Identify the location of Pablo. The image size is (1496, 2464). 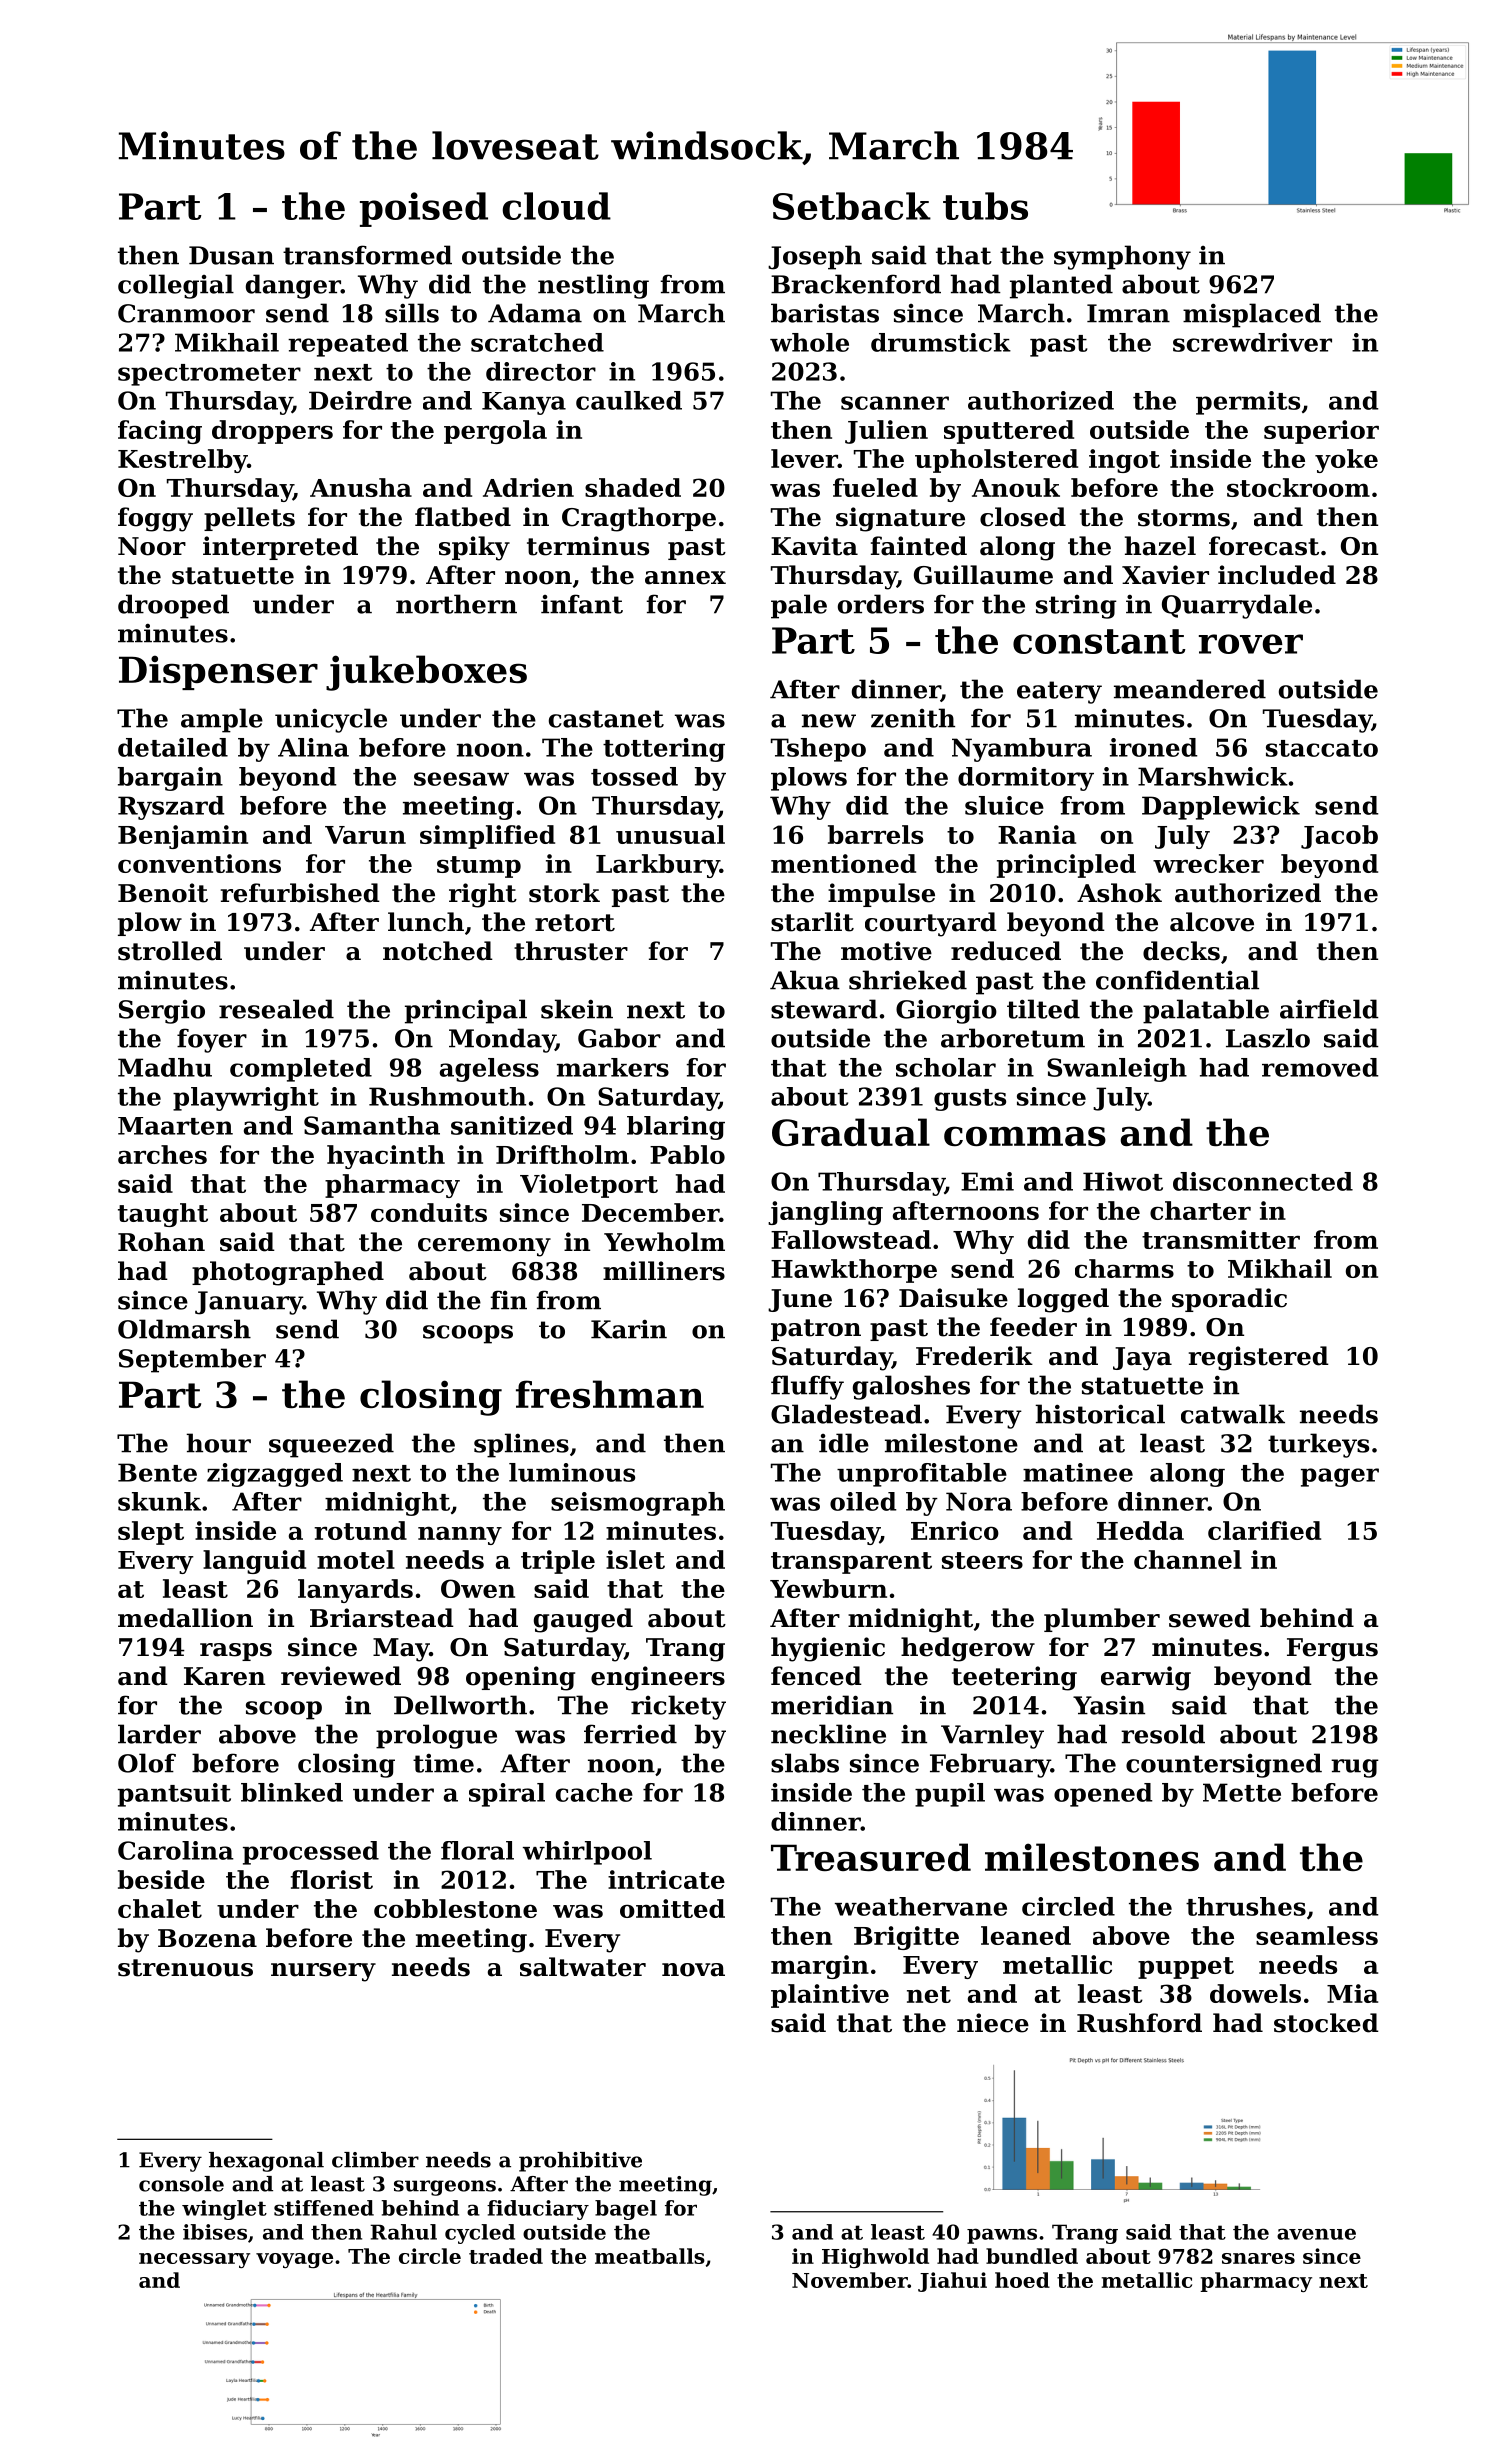
(687, 1154).
